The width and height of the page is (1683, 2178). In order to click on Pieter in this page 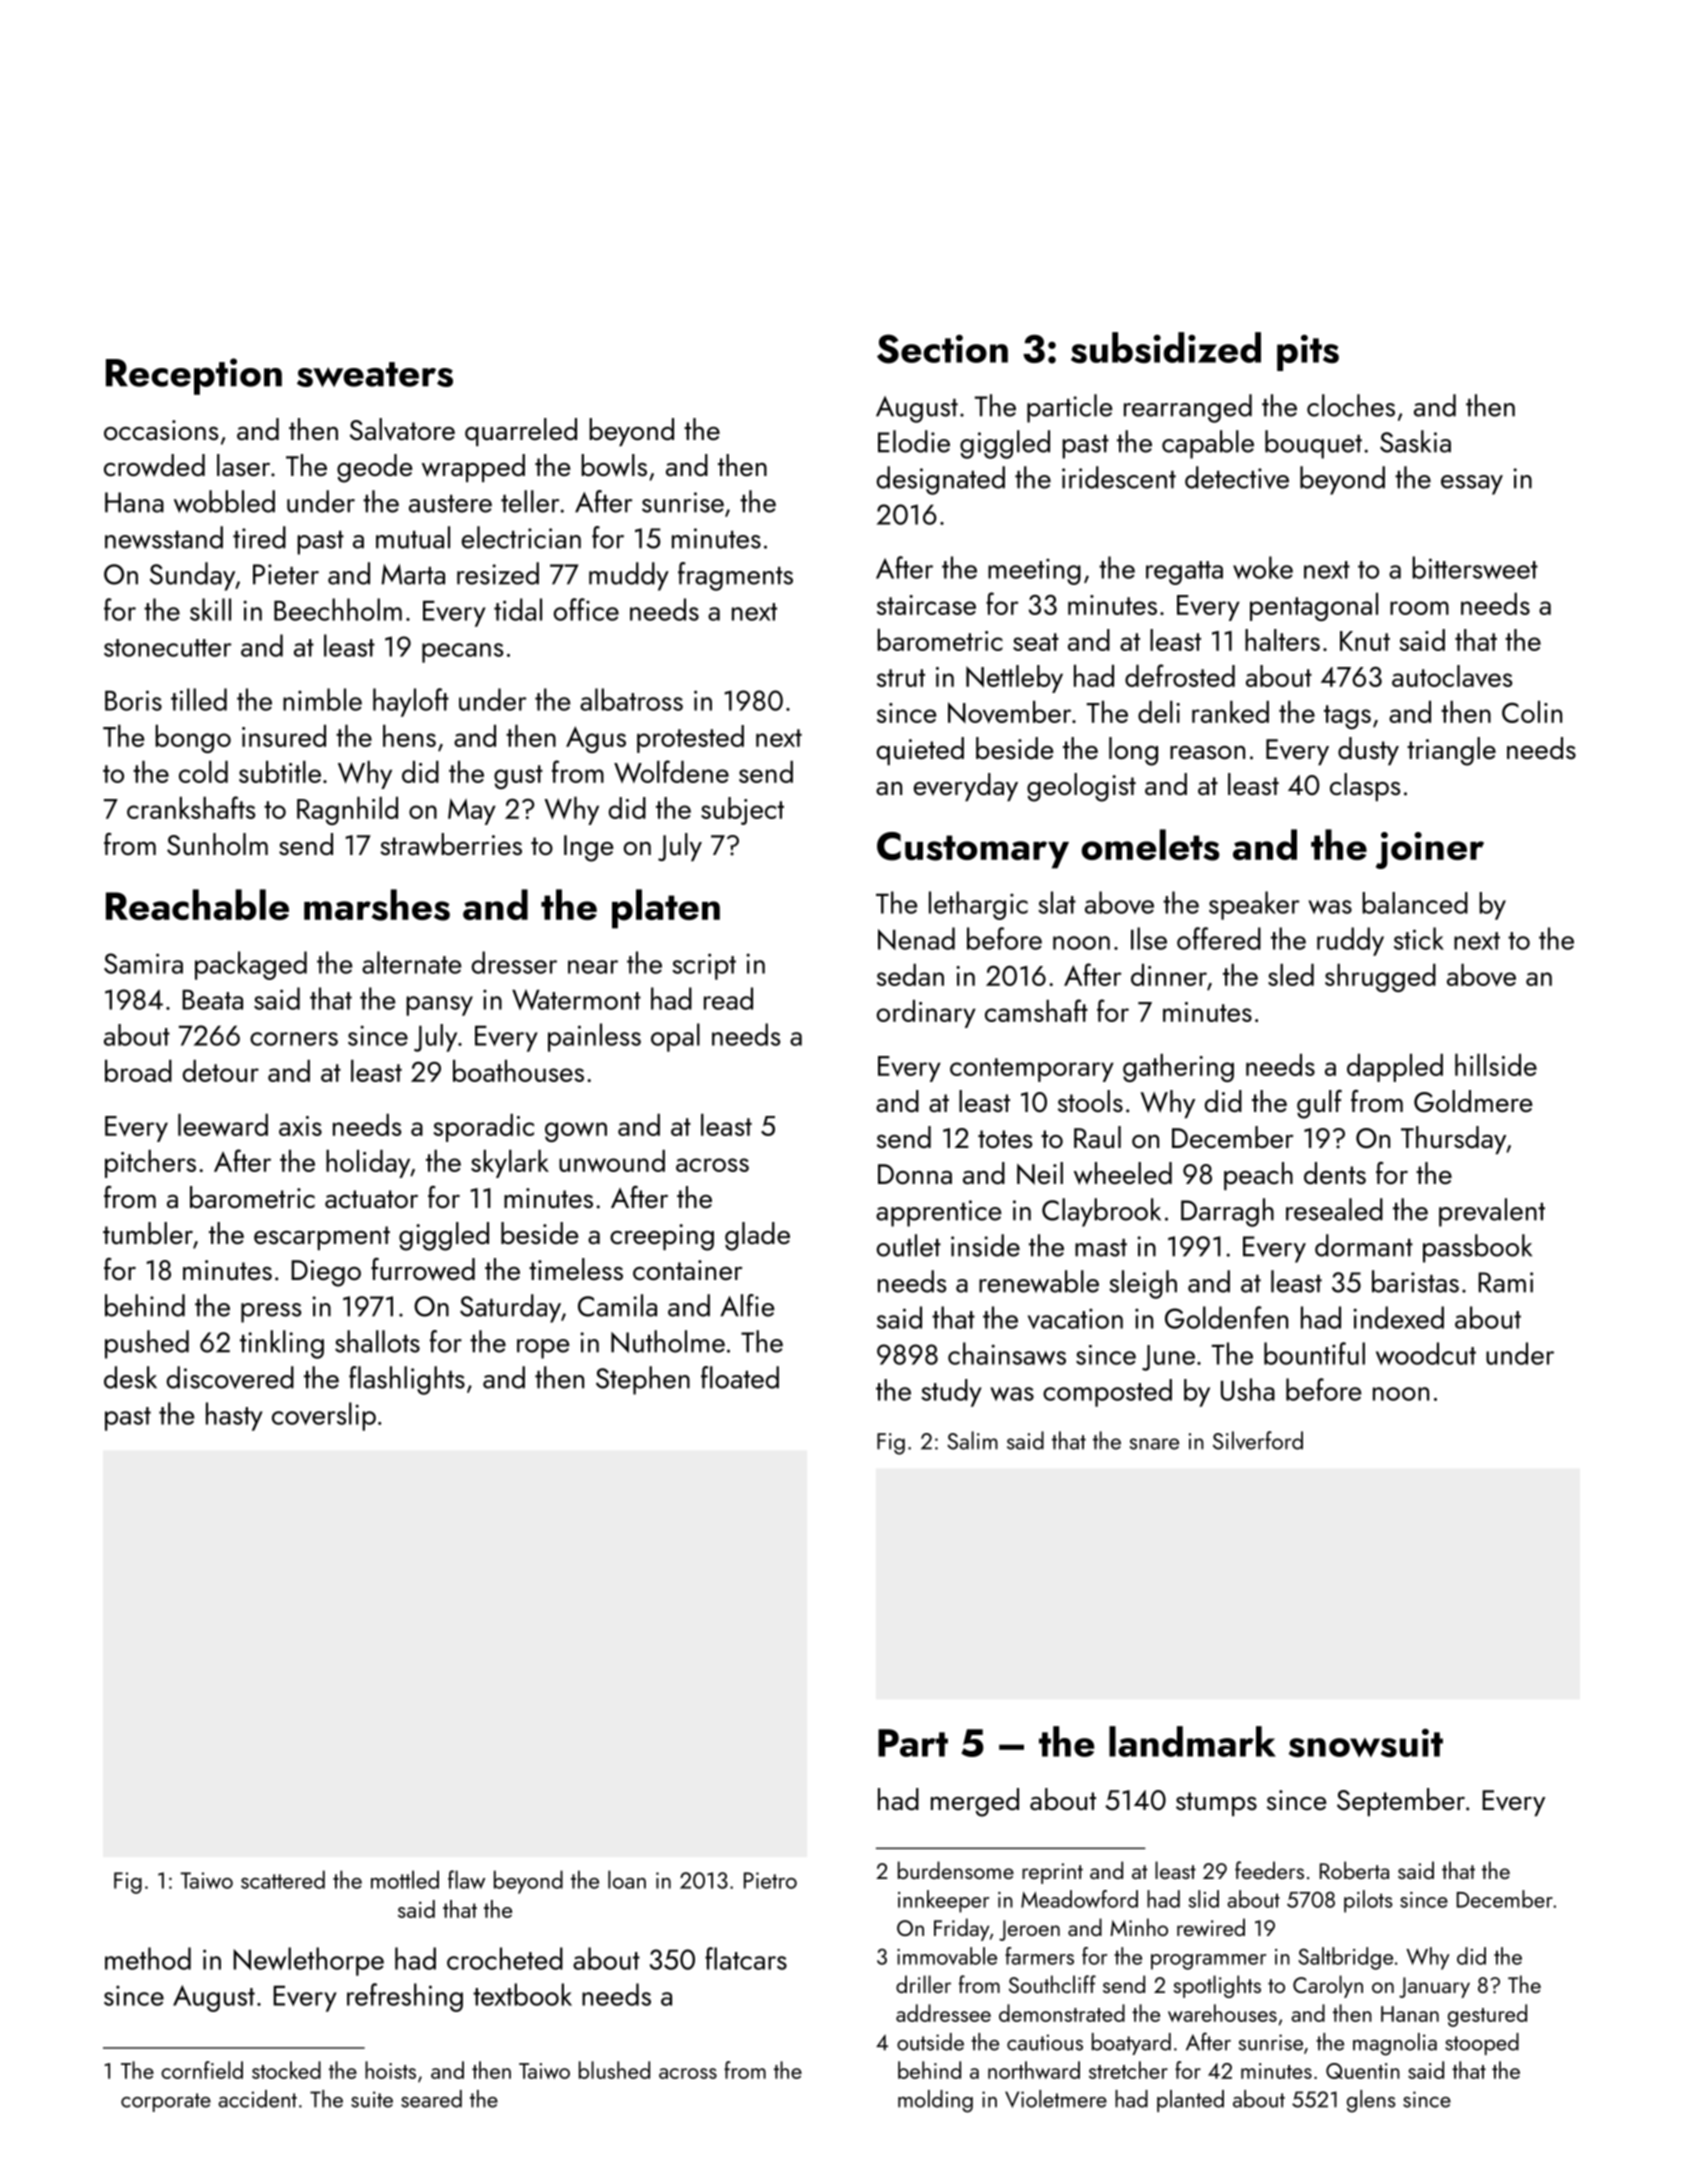, I will do `click(286, 574)`.
